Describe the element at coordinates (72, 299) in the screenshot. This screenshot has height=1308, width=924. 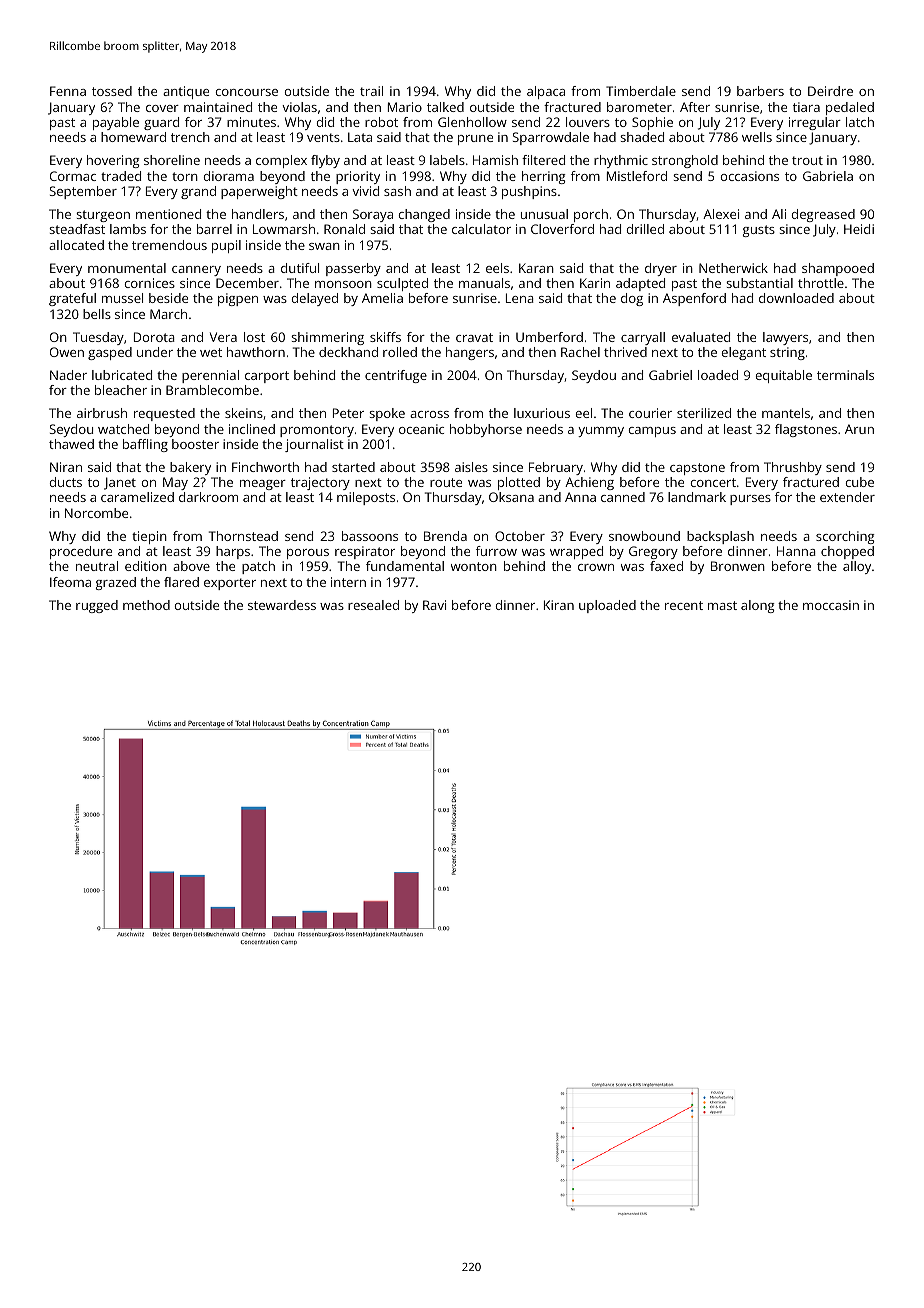
I see `grateful` at that location.
